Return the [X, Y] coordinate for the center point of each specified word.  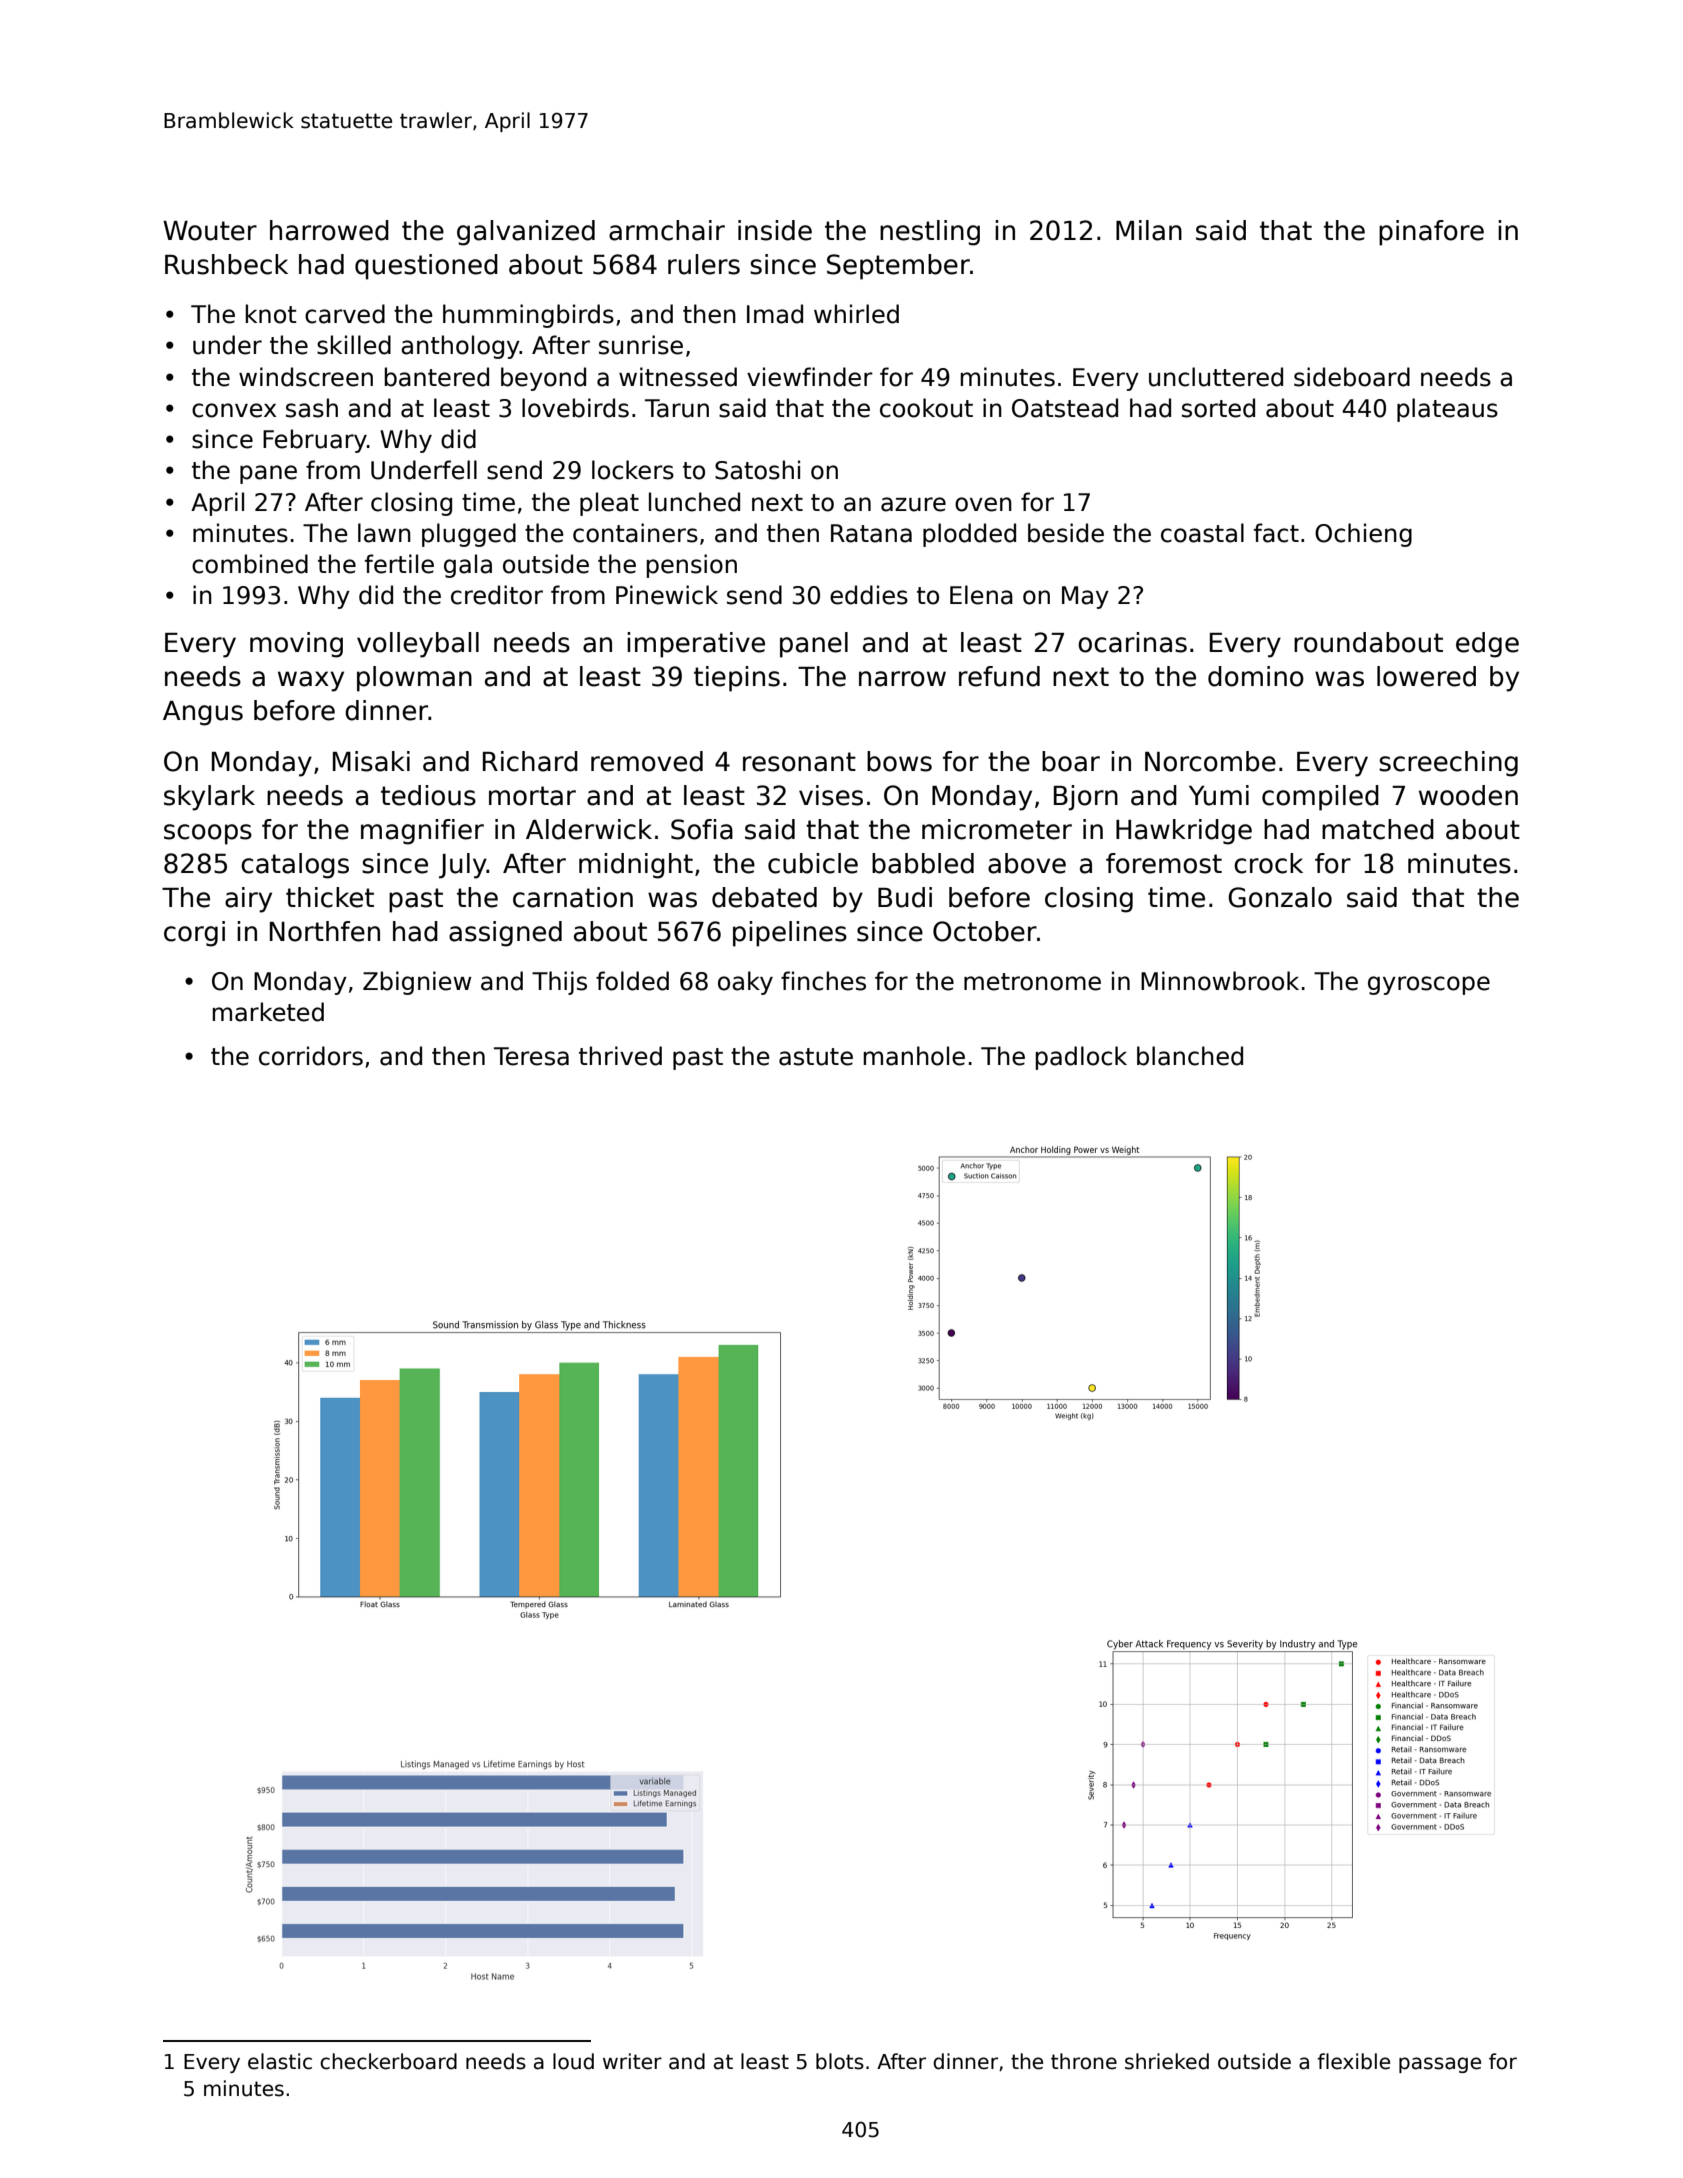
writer [632, 2061]
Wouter [210, 231]
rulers [704, 264]
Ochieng [1363, 535]
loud [573, 2061]
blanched [1190, 1056]
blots [840, 2061]
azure [913, 504]
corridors [311, 1056]
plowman [414, 679]
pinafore [1431, 233]
